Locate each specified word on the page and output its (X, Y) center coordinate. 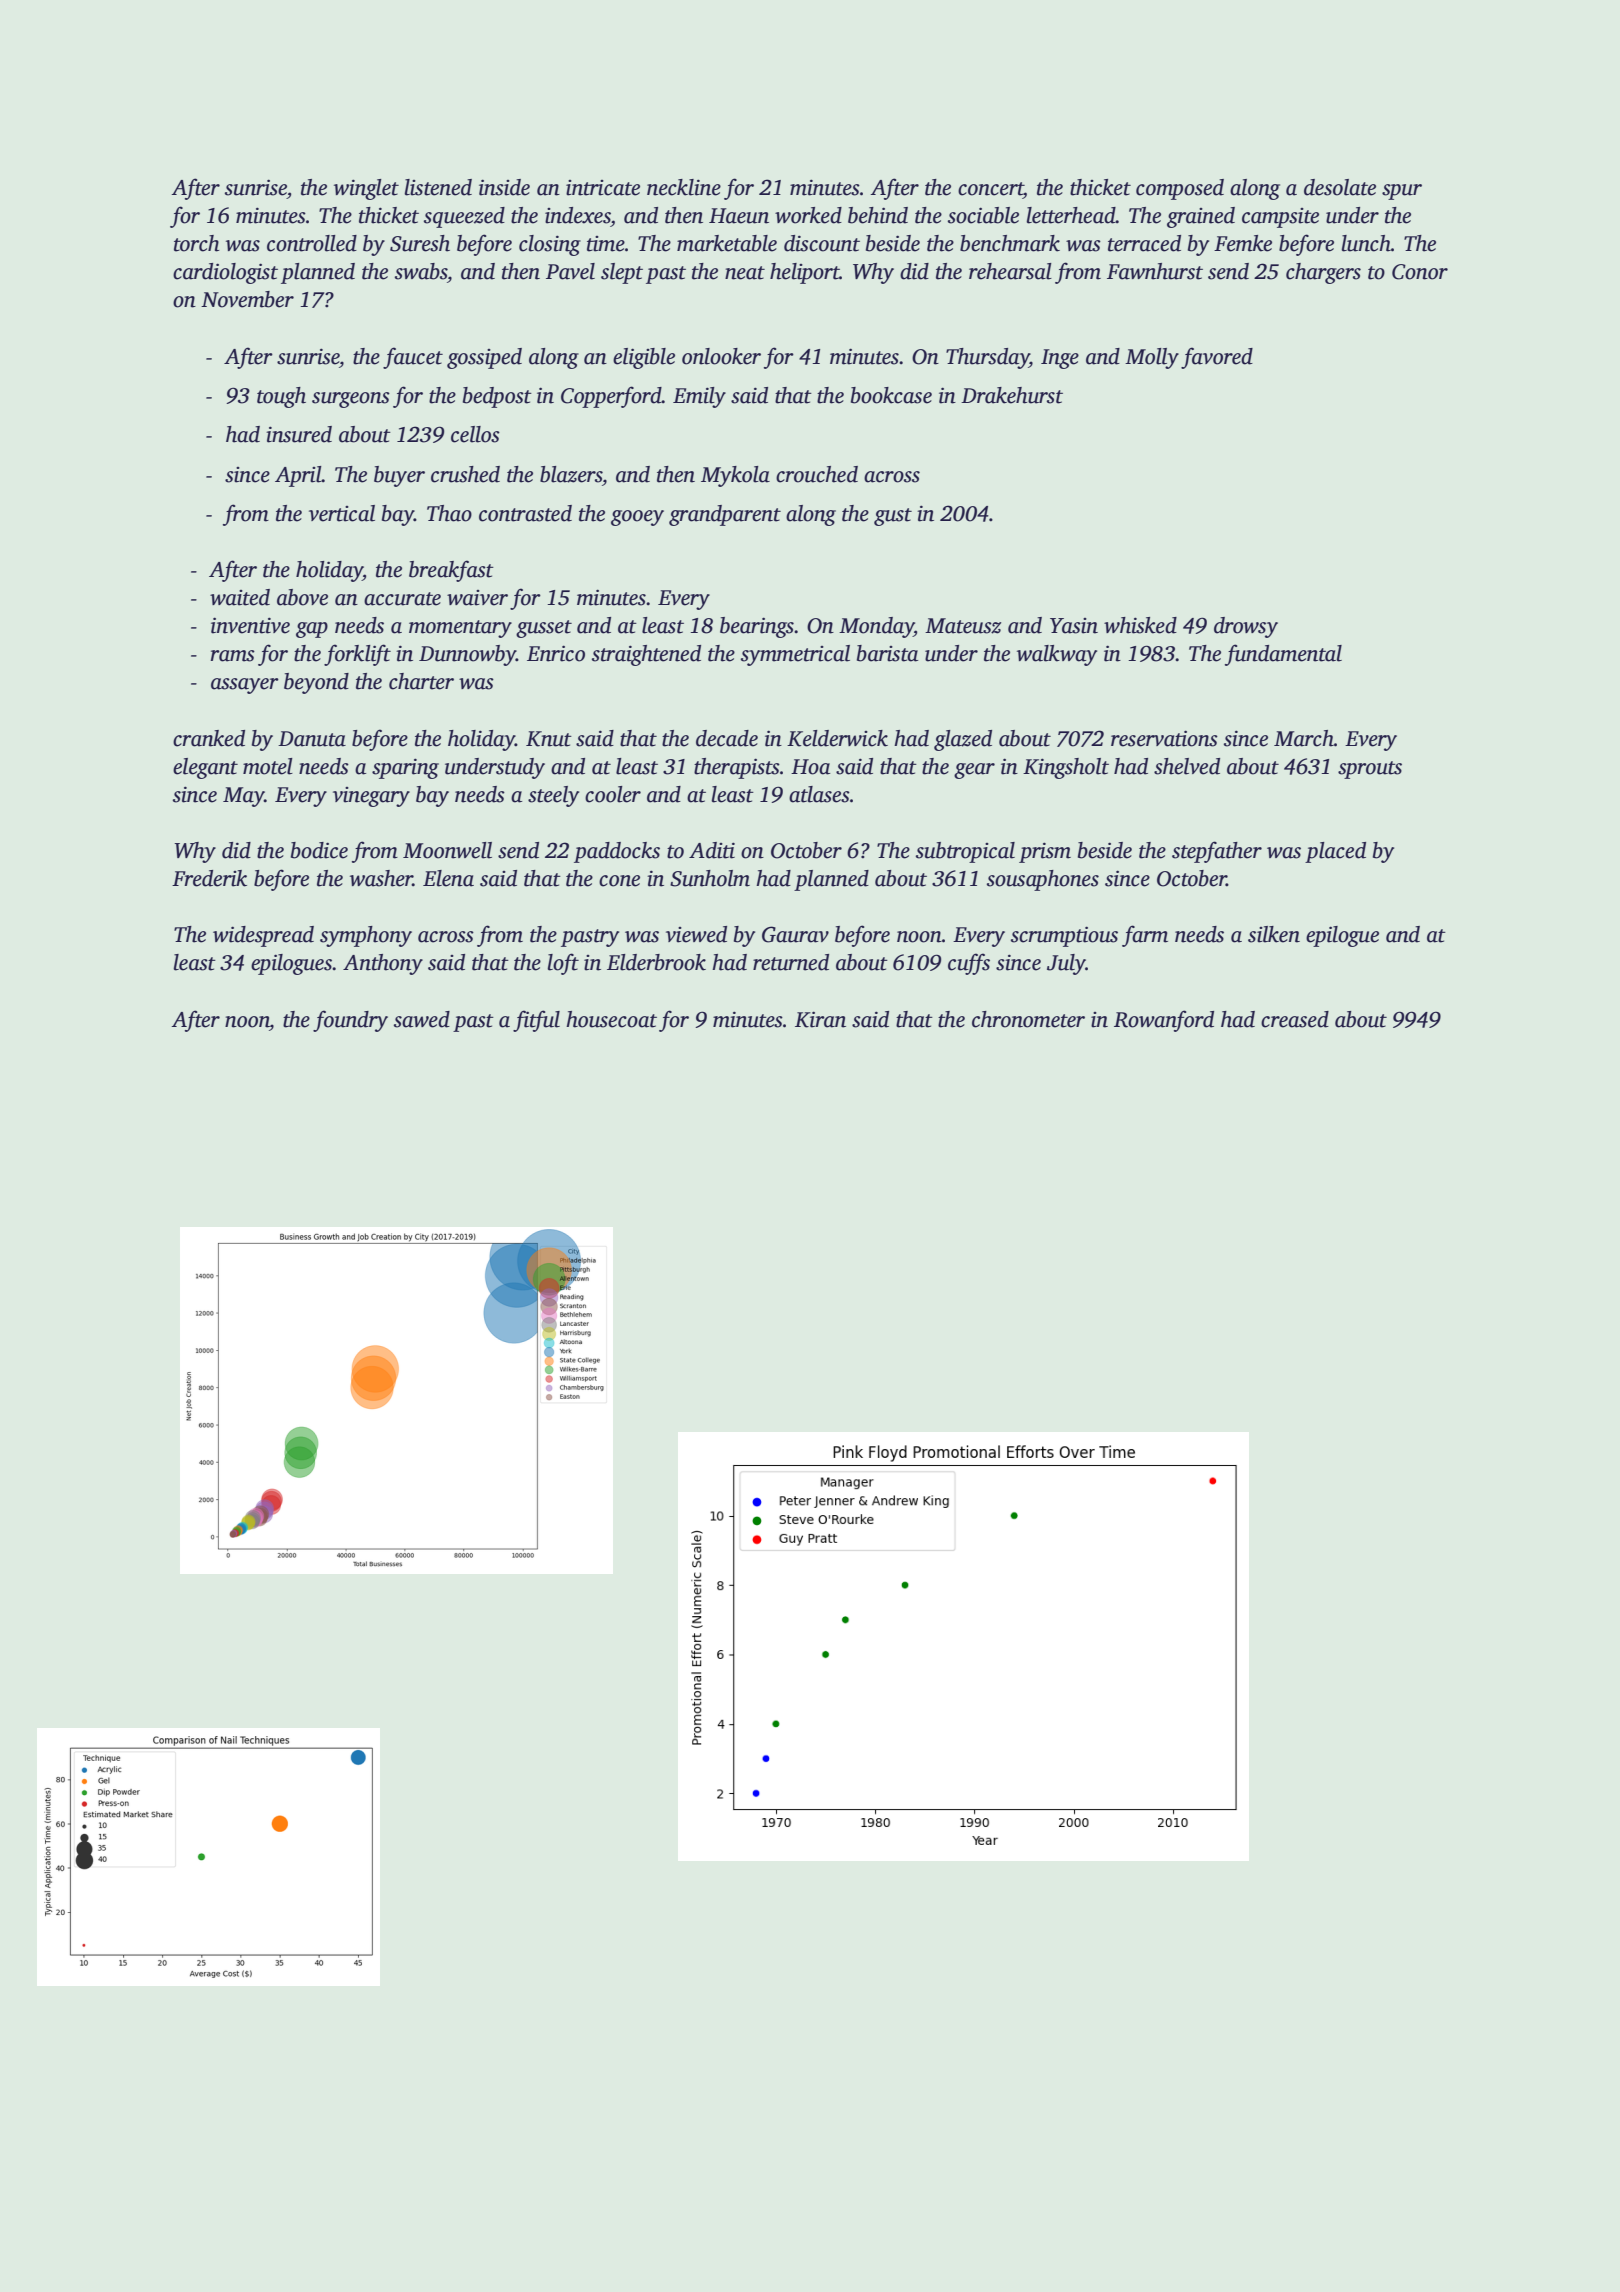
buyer (399, 476)
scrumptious (1064, 936)
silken (1274, 934)
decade (727, 738)
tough (281, 397)
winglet (366, 189)
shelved (1187, 766)
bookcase (891, 395)
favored (1217, 358)
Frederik (209, 878)
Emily (699, 397)
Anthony (383, 964)
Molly (1152, 358)
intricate (603, 188)
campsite (1280, 218)
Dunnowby (467, 655)
